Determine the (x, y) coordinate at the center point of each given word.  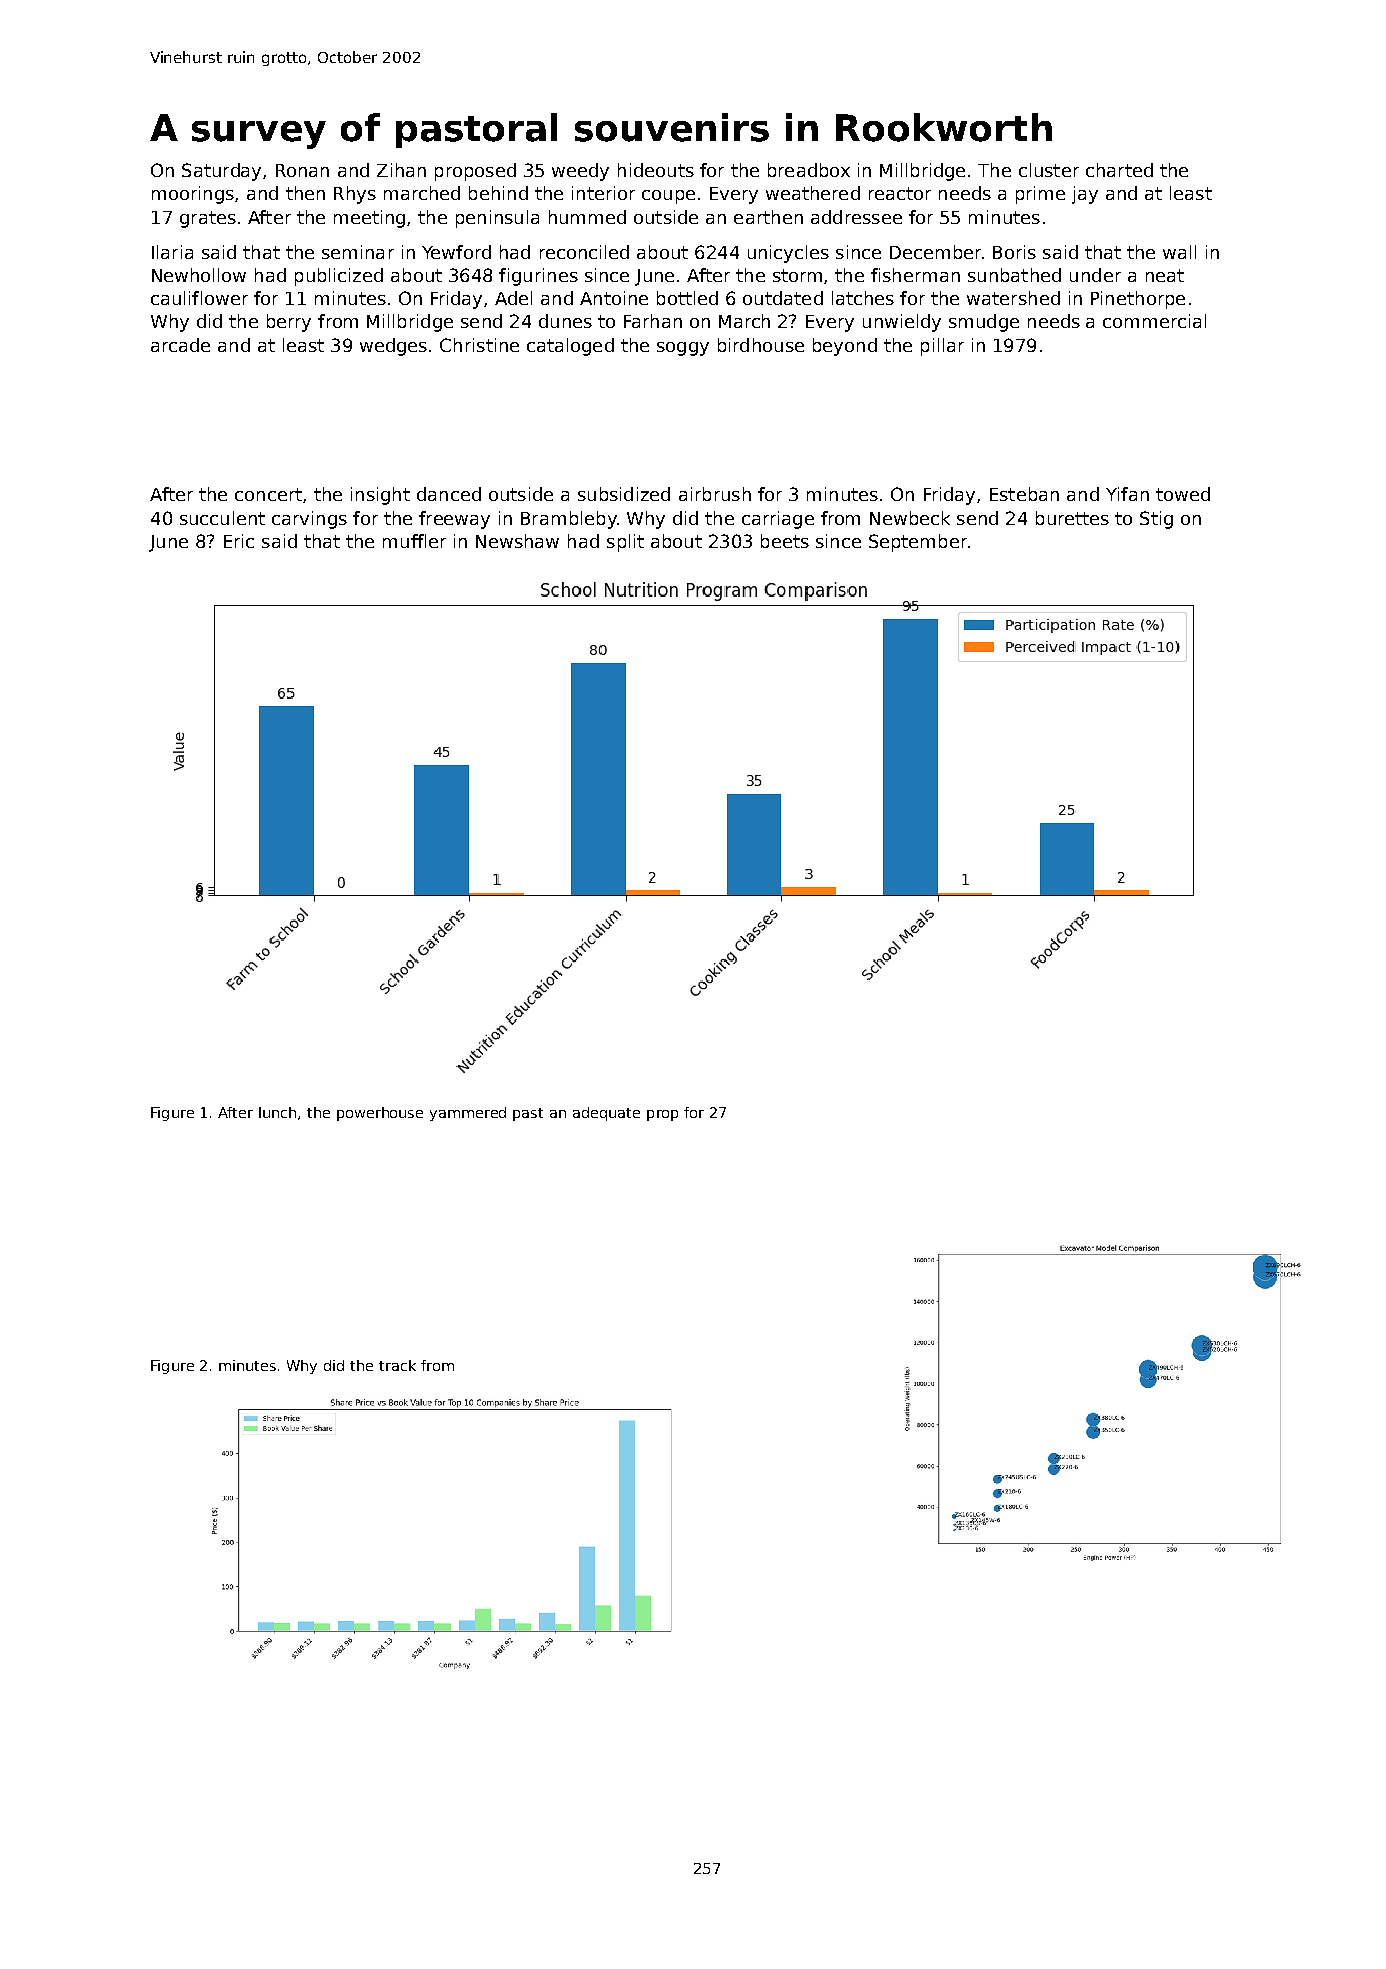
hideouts (656, 170)
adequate (606, 1114)
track (397, 1365)
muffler (414, 541)
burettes (1072, 518)
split (625, 543)
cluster (1049, 170)
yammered (468, 1114)
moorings (193, 195)
